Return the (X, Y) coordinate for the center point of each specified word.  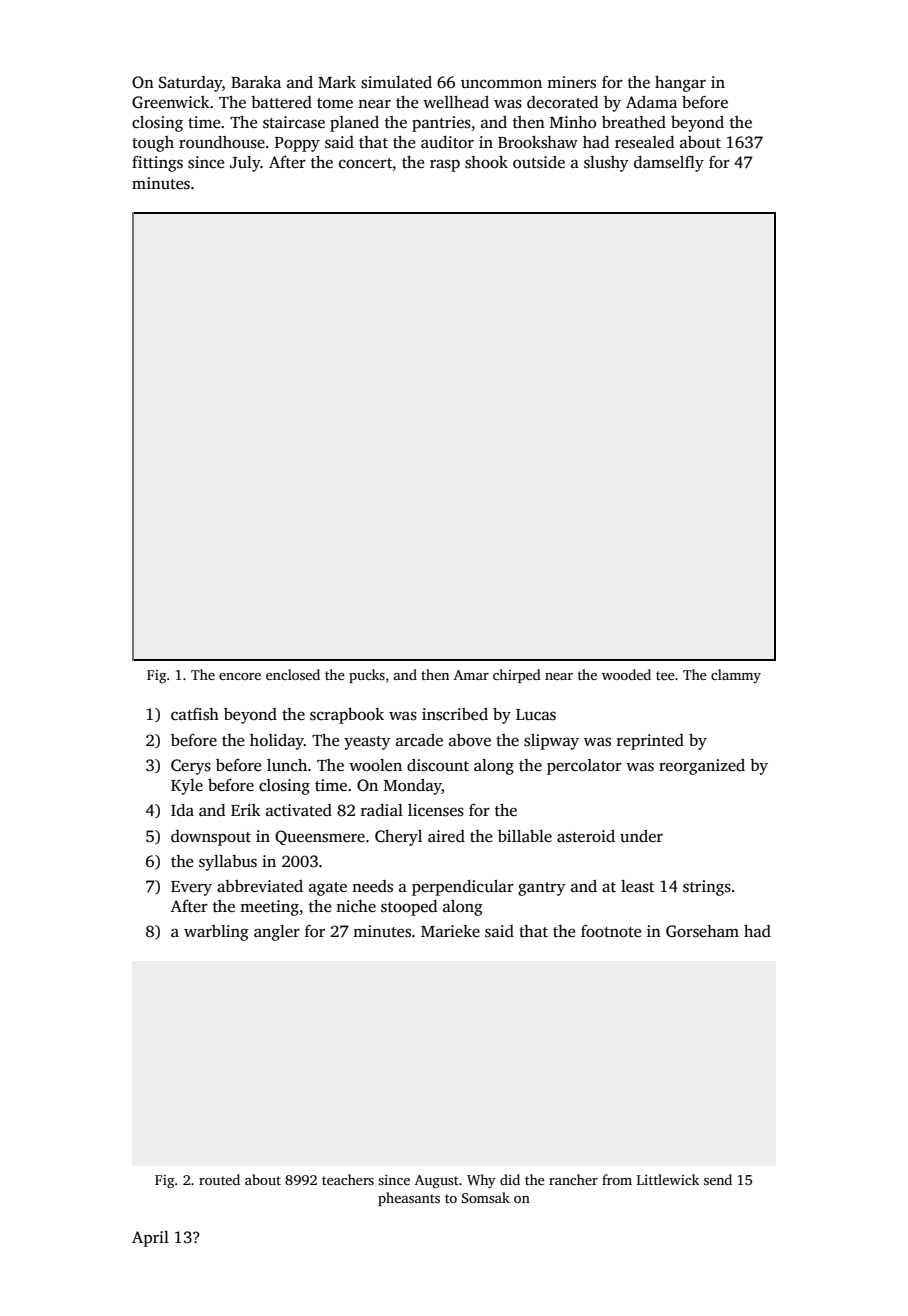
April (150, 1239)
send (718, 1179)
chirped (517, 676)
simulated (396, 82)
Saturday (190, 84)
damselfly (669, 164)
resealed (644, 142)
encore (240, 676)
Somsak (486, 1197)
